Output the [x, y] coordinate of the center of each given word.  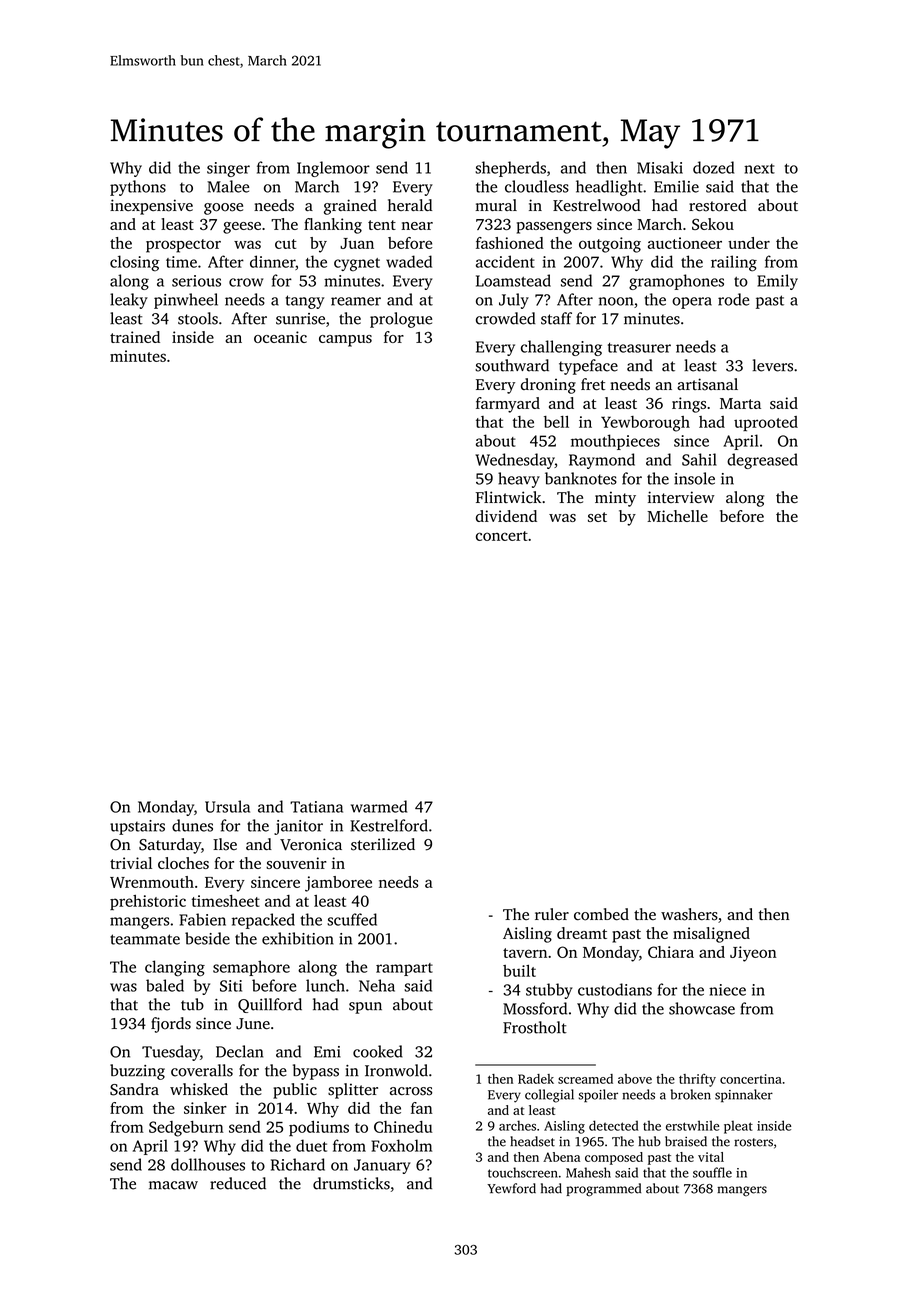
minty [615, 499]
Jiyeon [753, 954]
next [759, 169]
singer [228, 169]
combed [601, 914]
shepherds [510, 169]
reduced [238, 1183]
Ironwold [396, 1070]
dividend [506, 516]
